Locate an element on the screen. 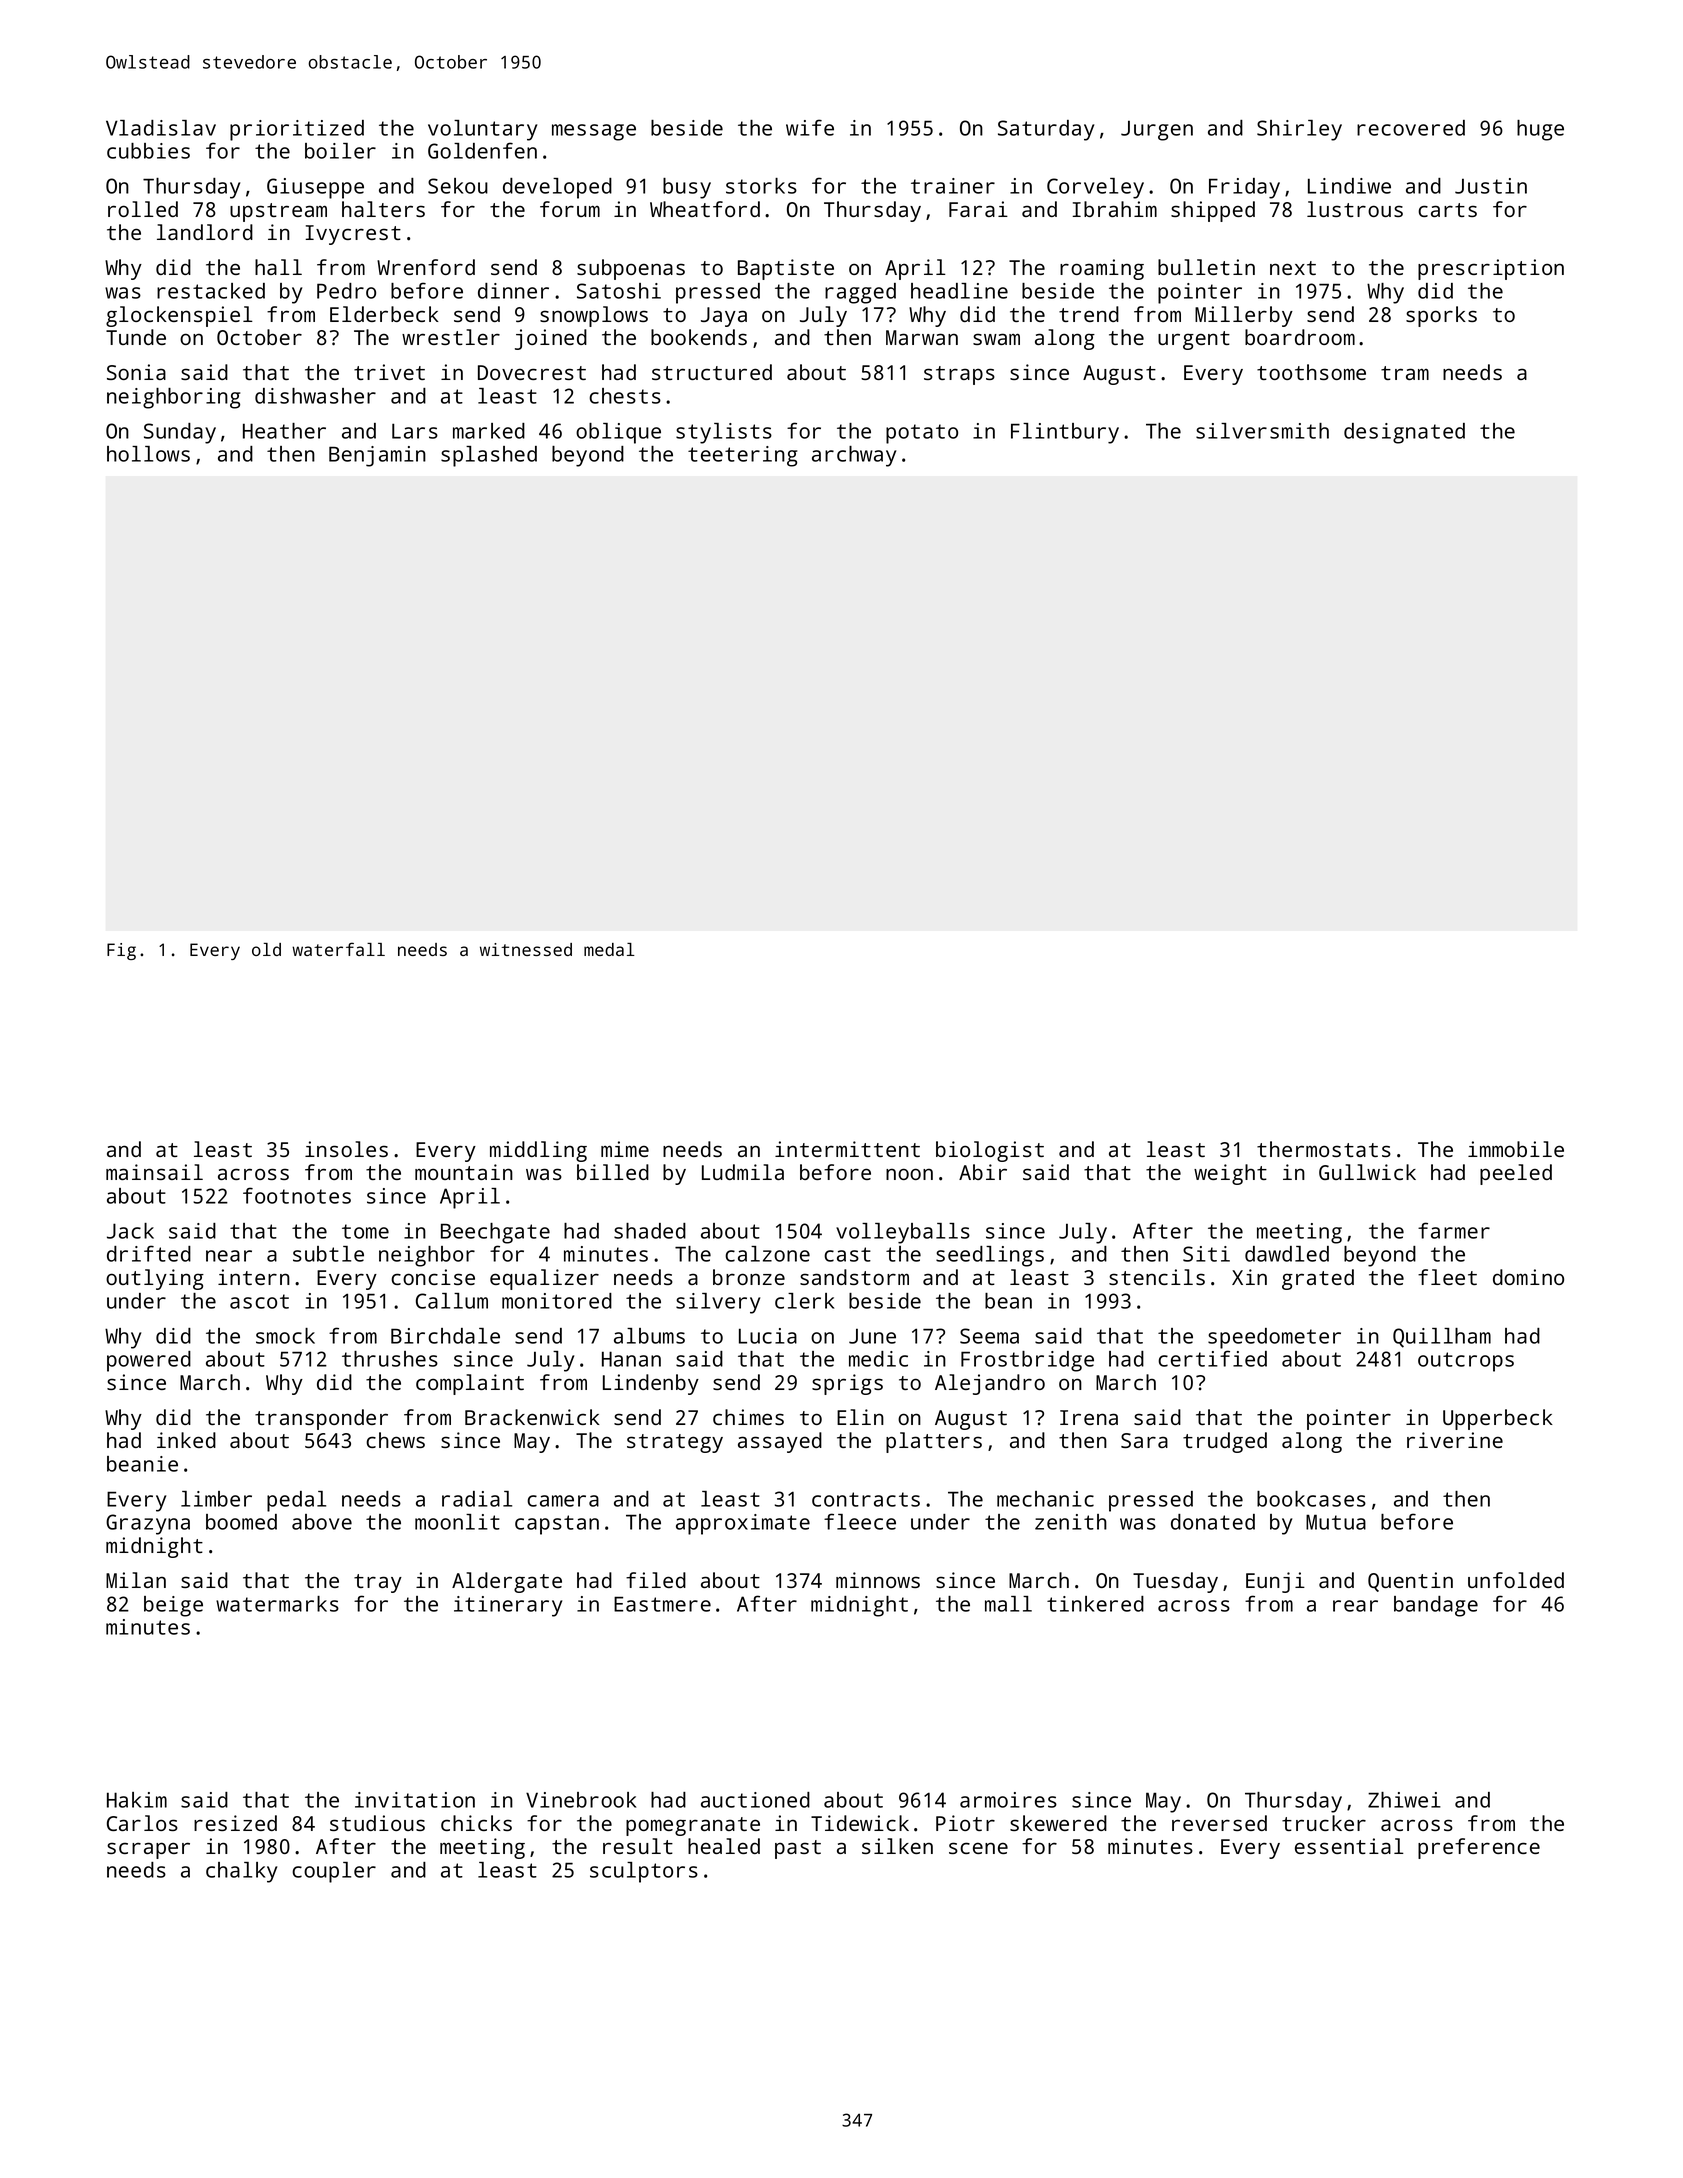 The width and height of the screenshot is (1683, 2178). coupler is located at coordinates (334, 1872).
